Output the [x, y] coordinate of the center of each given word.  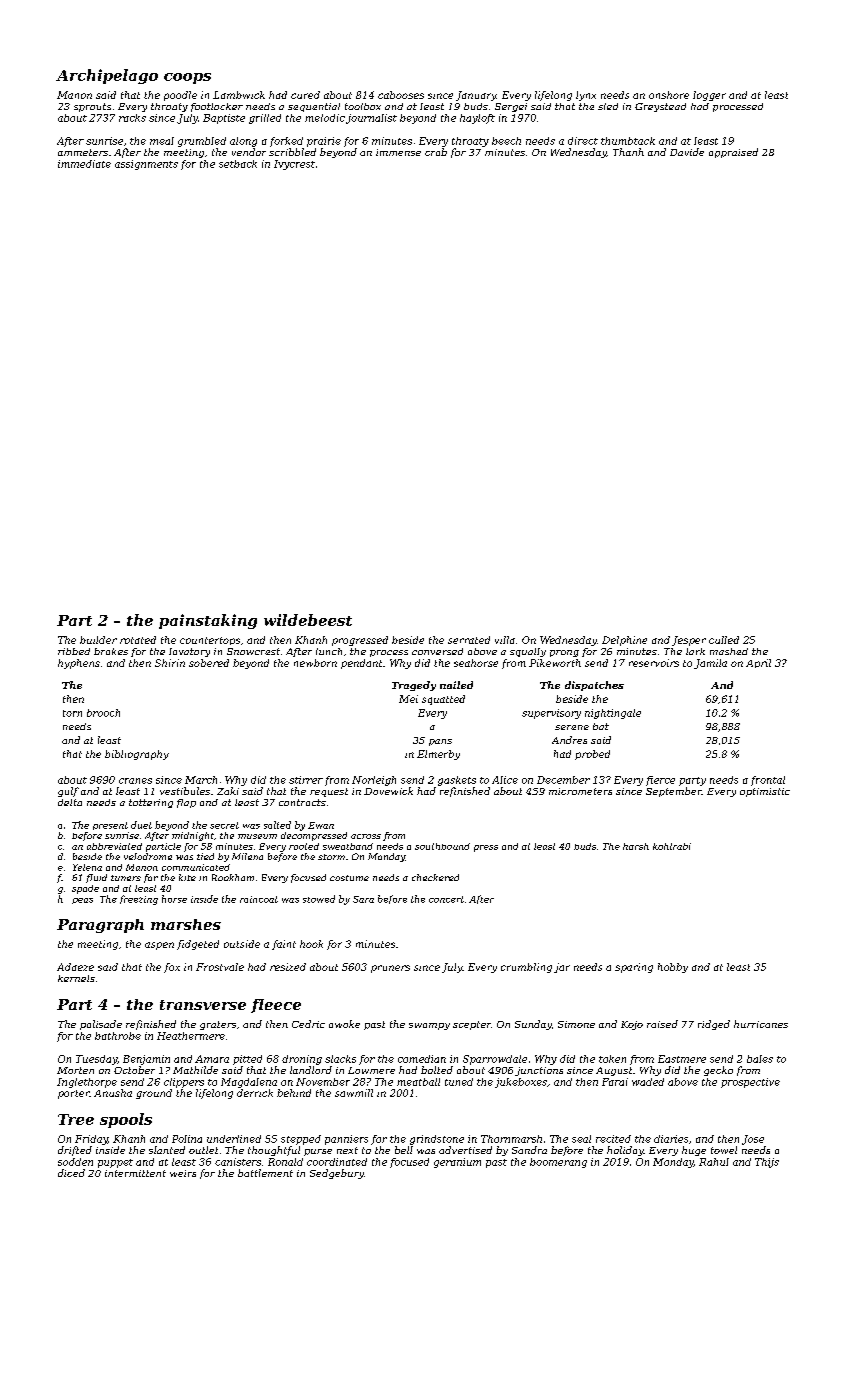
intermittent [135, 1173]
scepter [472, 1025]
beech [506, 141]
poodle [180, 96]
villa [505, 640]
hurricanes [761, 1024]
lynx [586, 96]
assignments [146, 165]
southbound [442, 846]
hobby [673, 968]
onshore [669, 95]
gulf [68, 792]
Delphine [624, 641]
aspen [159, 946]
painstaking [208, 621]
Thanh [628, 152]
